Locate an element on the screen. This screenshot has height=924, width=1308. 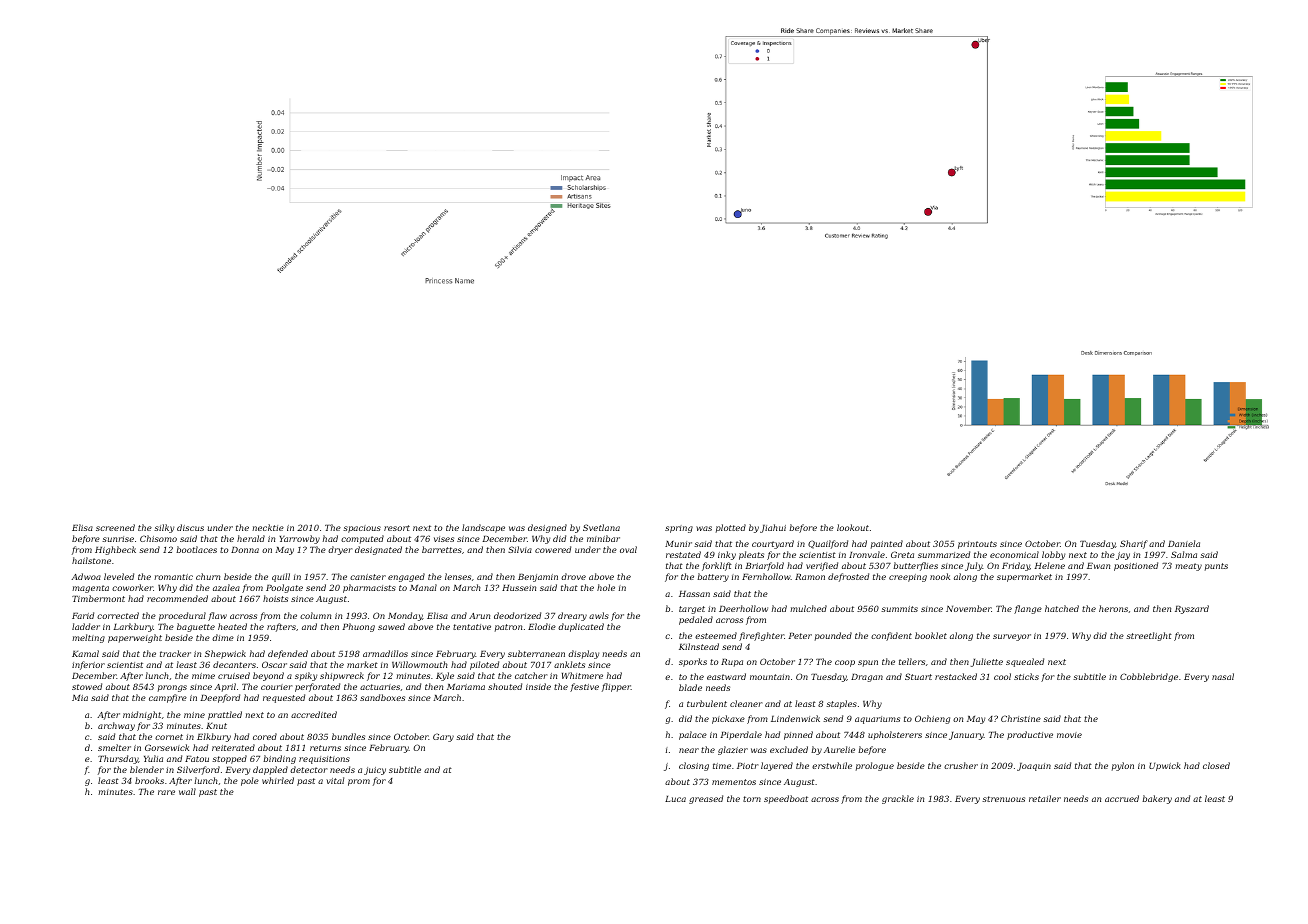
bakery is located at coordinates (1157, 799).
